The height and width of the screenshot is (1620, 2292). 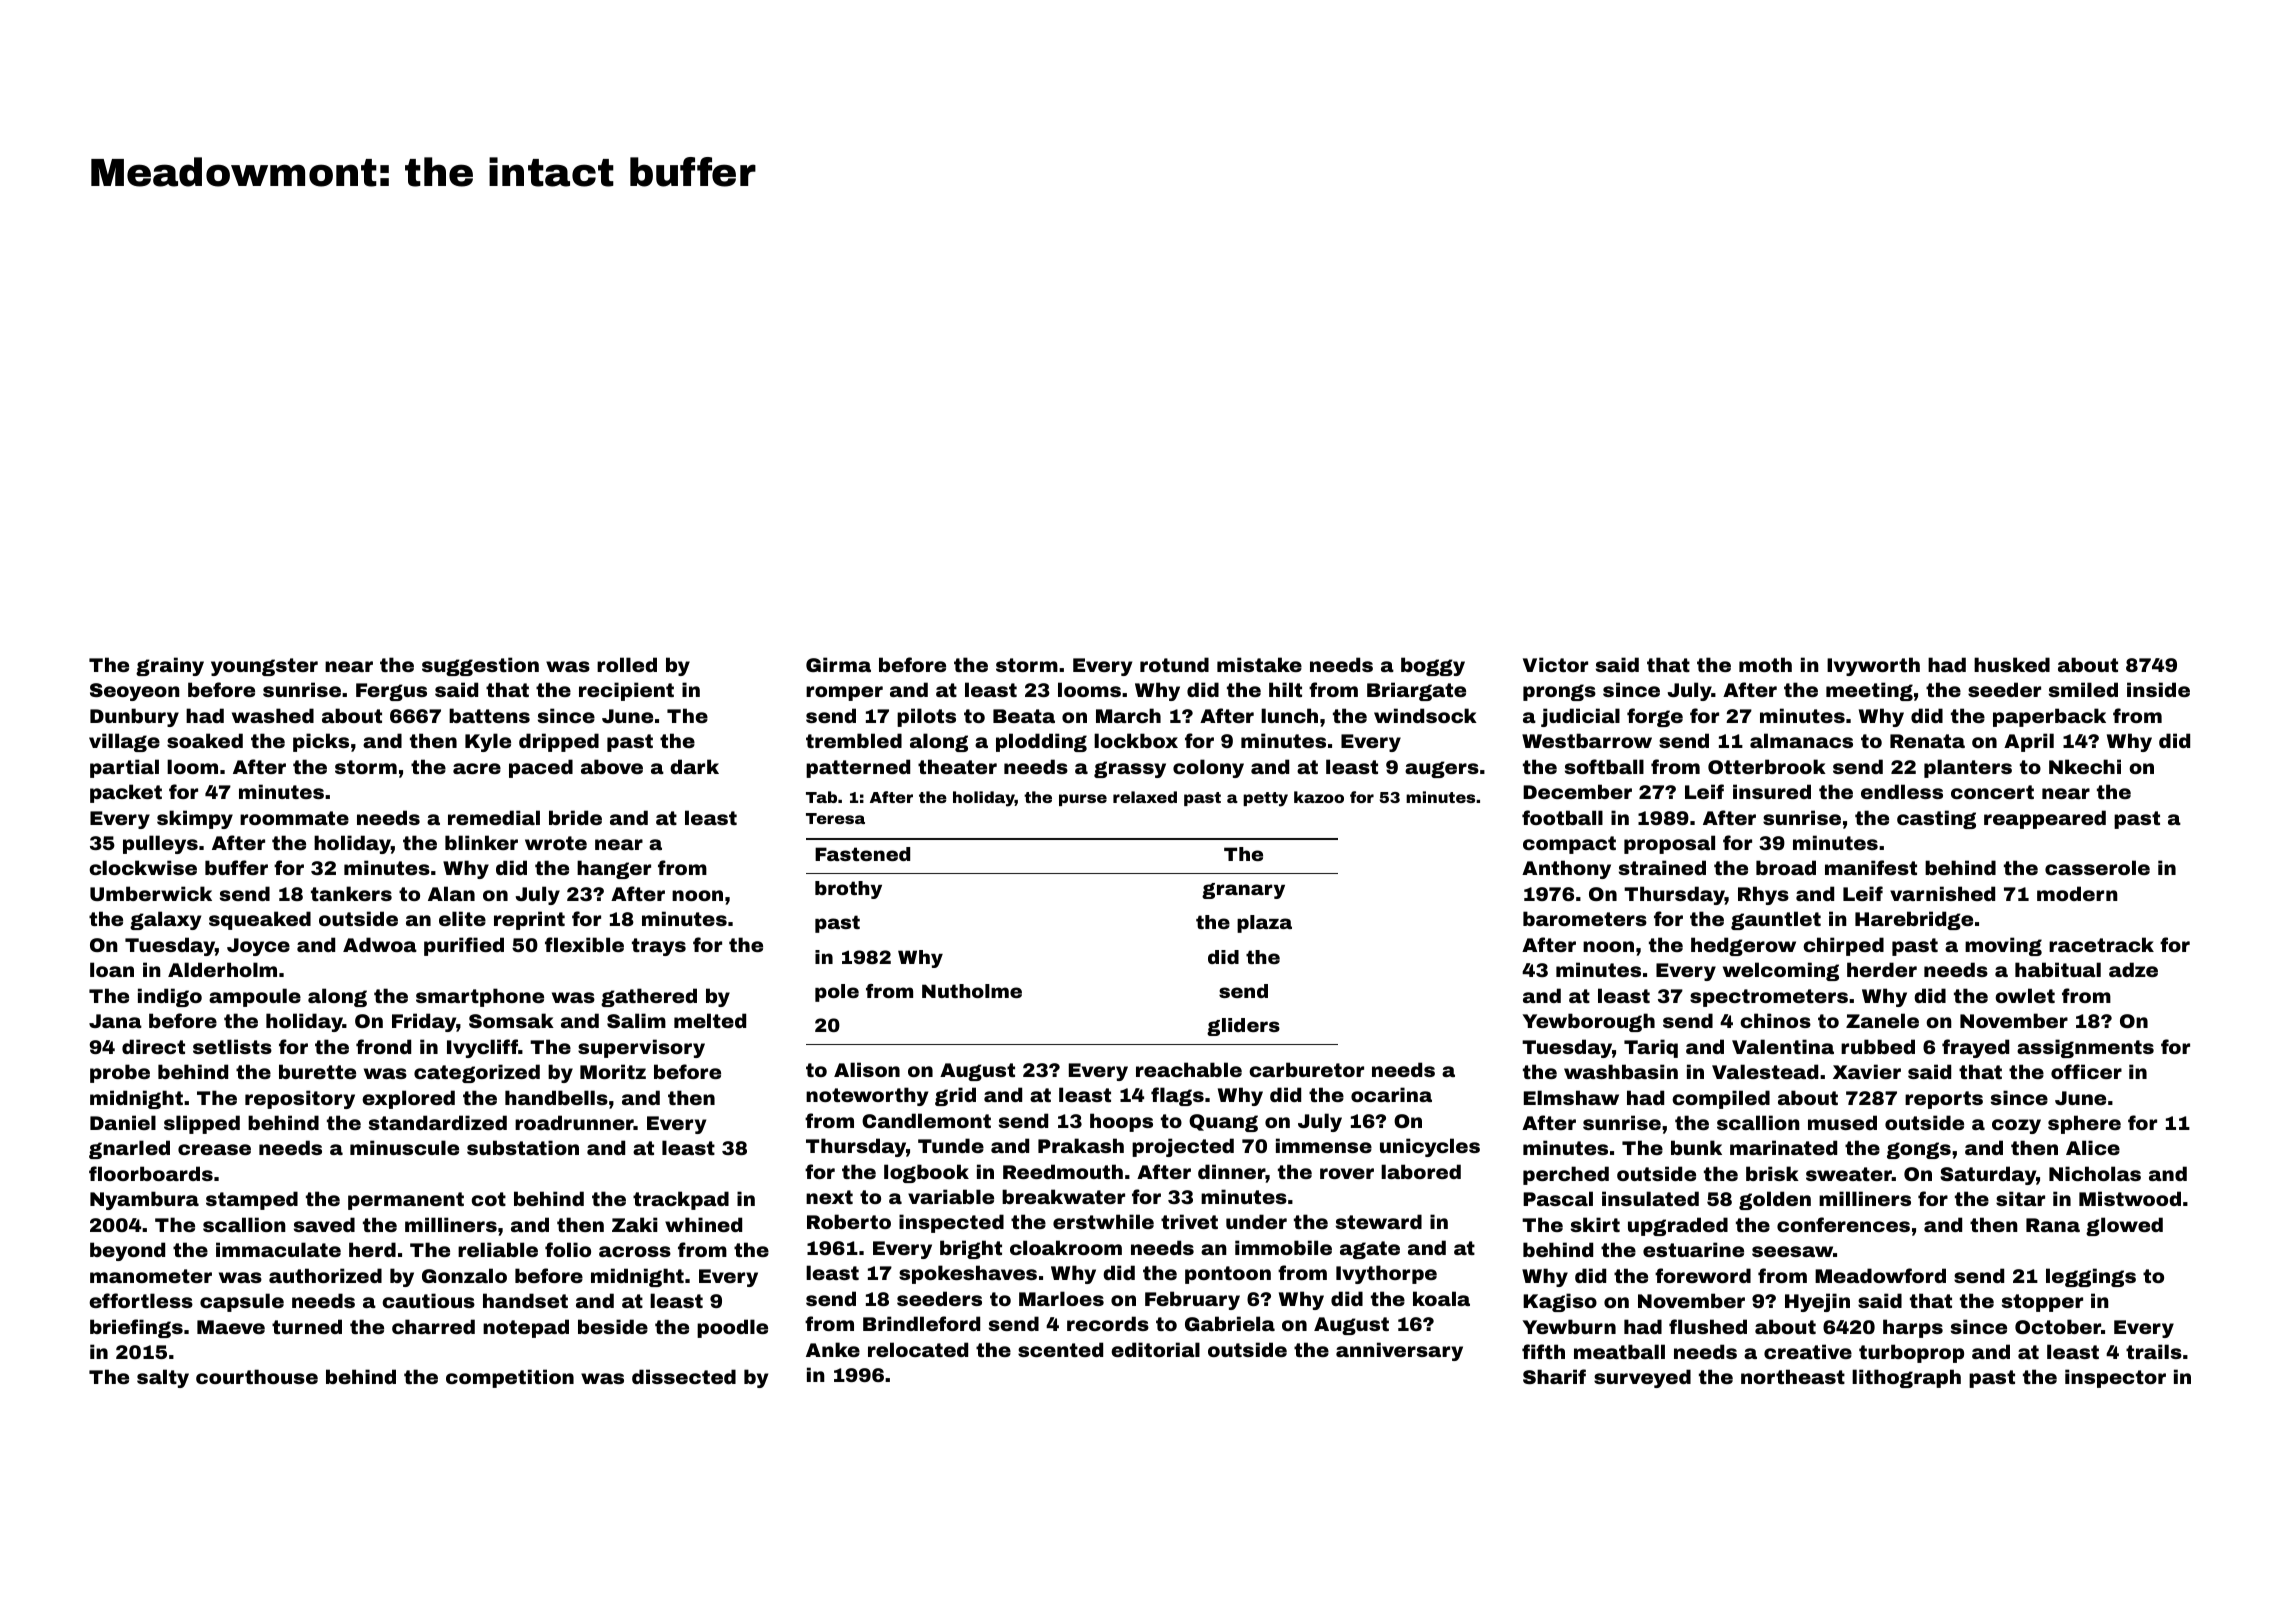 What do you see at coordinates (559, 742) in the screenshot?
I see `dripped` at bounding box center [559, 742].
